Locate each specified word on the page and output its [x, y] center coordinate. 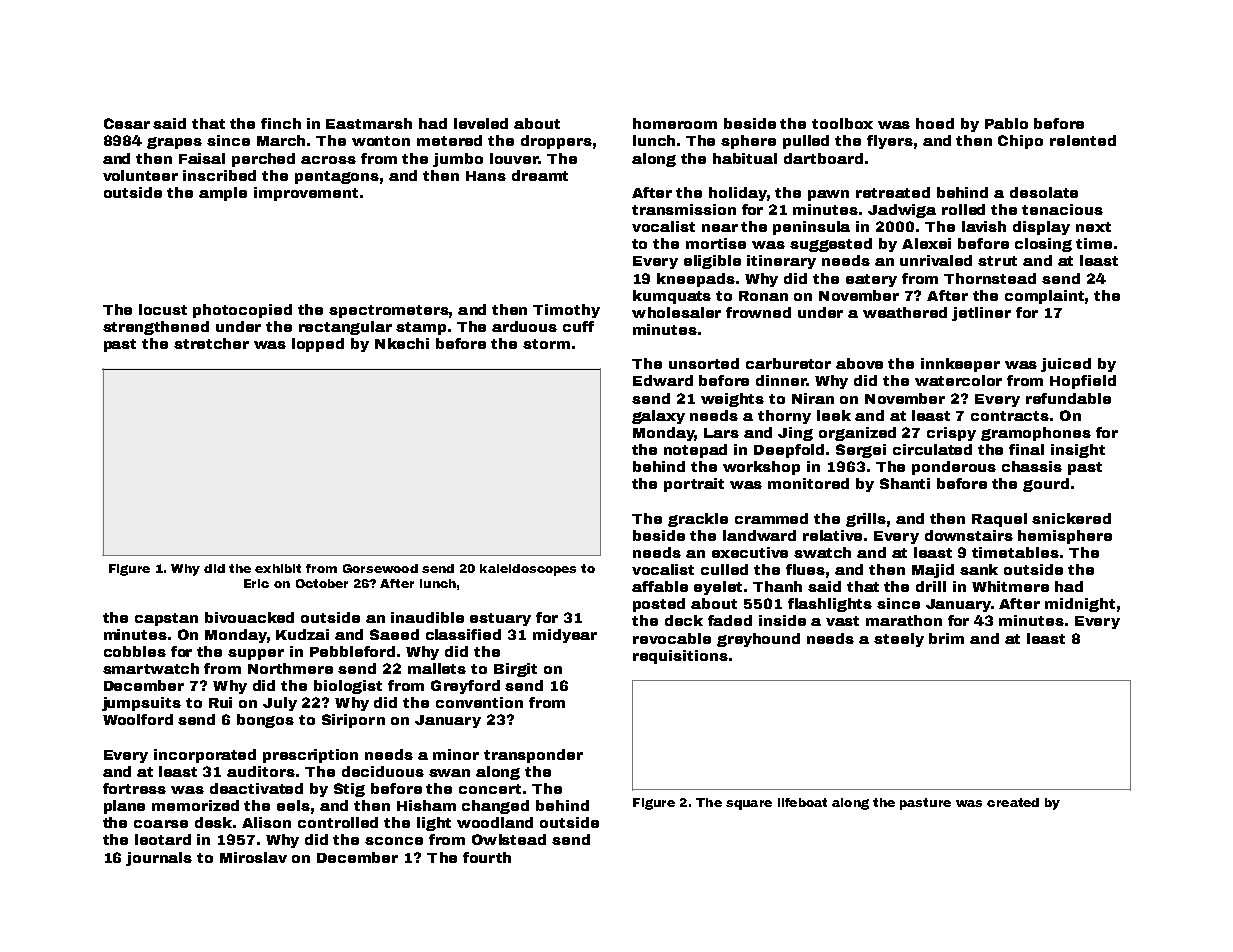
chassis [1032, 466]
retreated [893, 192]
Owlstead [509, 839]
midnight [1080, 605]
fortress [134, 788]
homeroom [675, 123]
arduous [524, 326]
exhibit [278, 568]
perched [263, 160]
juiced [1066, 365]
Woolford [138, 719]
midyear [565, 636]
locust [163, 309]
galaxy [658, 417]
